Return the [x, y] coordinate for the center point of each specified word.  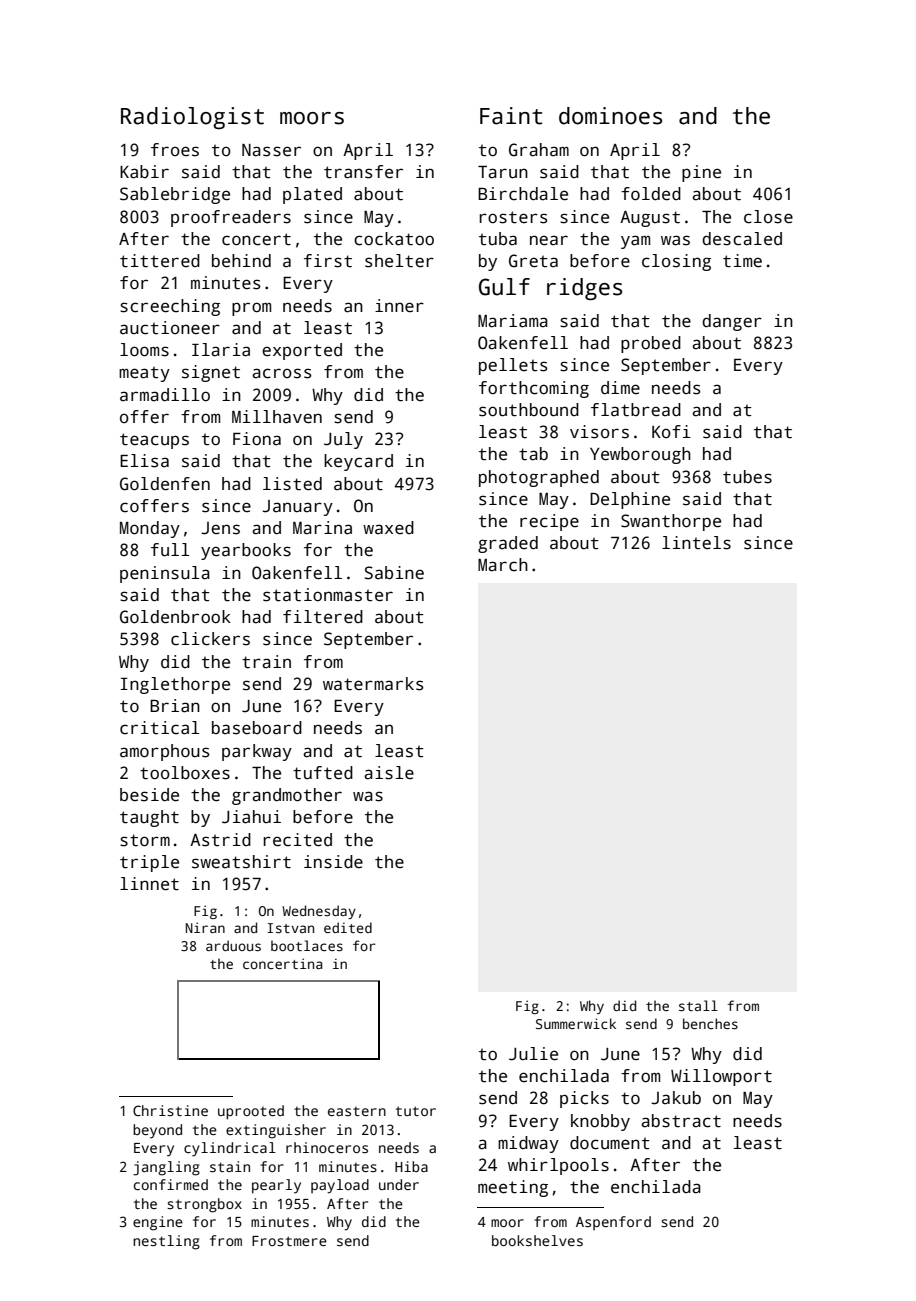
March [503, 565]
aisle [389, 773]
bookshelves [537, 1240]
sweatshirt [241, 862]
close [768, 217]
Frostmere [289, 1241]
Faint [511, 116]
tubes [747, 477]
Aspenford [613, 1223]
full [170, 550]
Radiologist [192, 118]
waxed [388, 528]
